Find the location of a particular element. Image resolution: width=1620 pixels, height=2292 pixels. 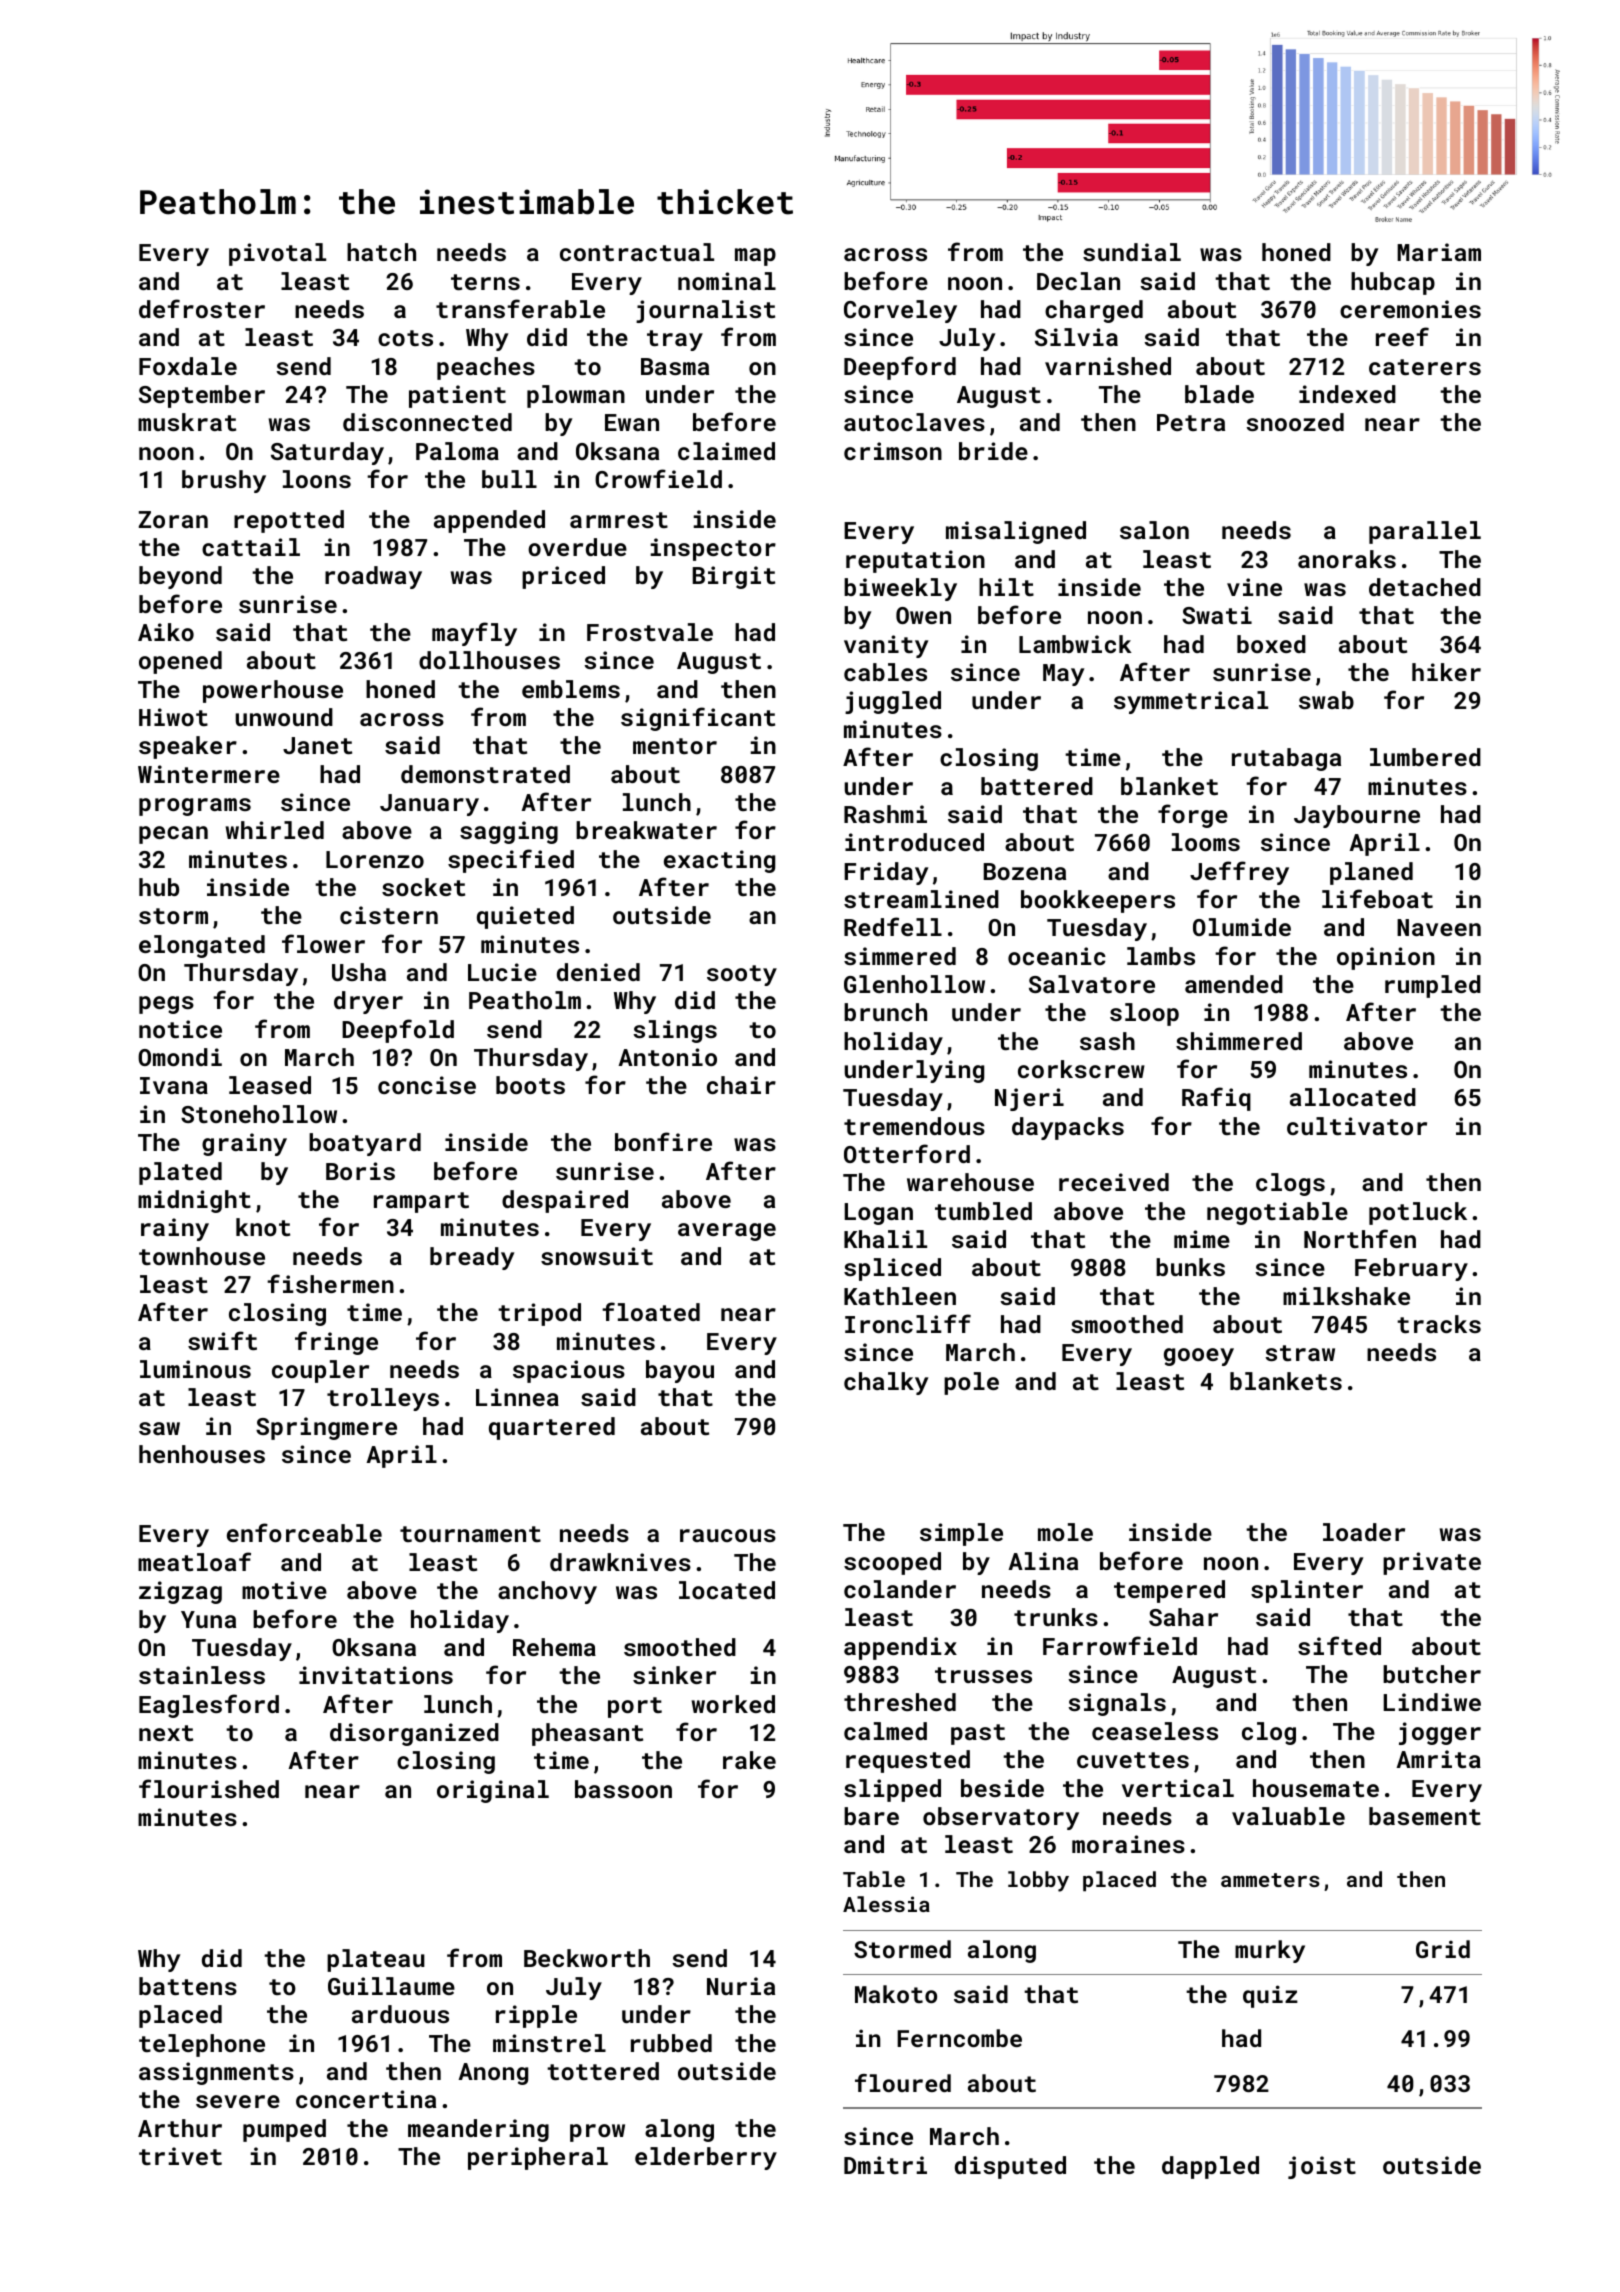

Linnea is located at coordinates (517, 1397).
